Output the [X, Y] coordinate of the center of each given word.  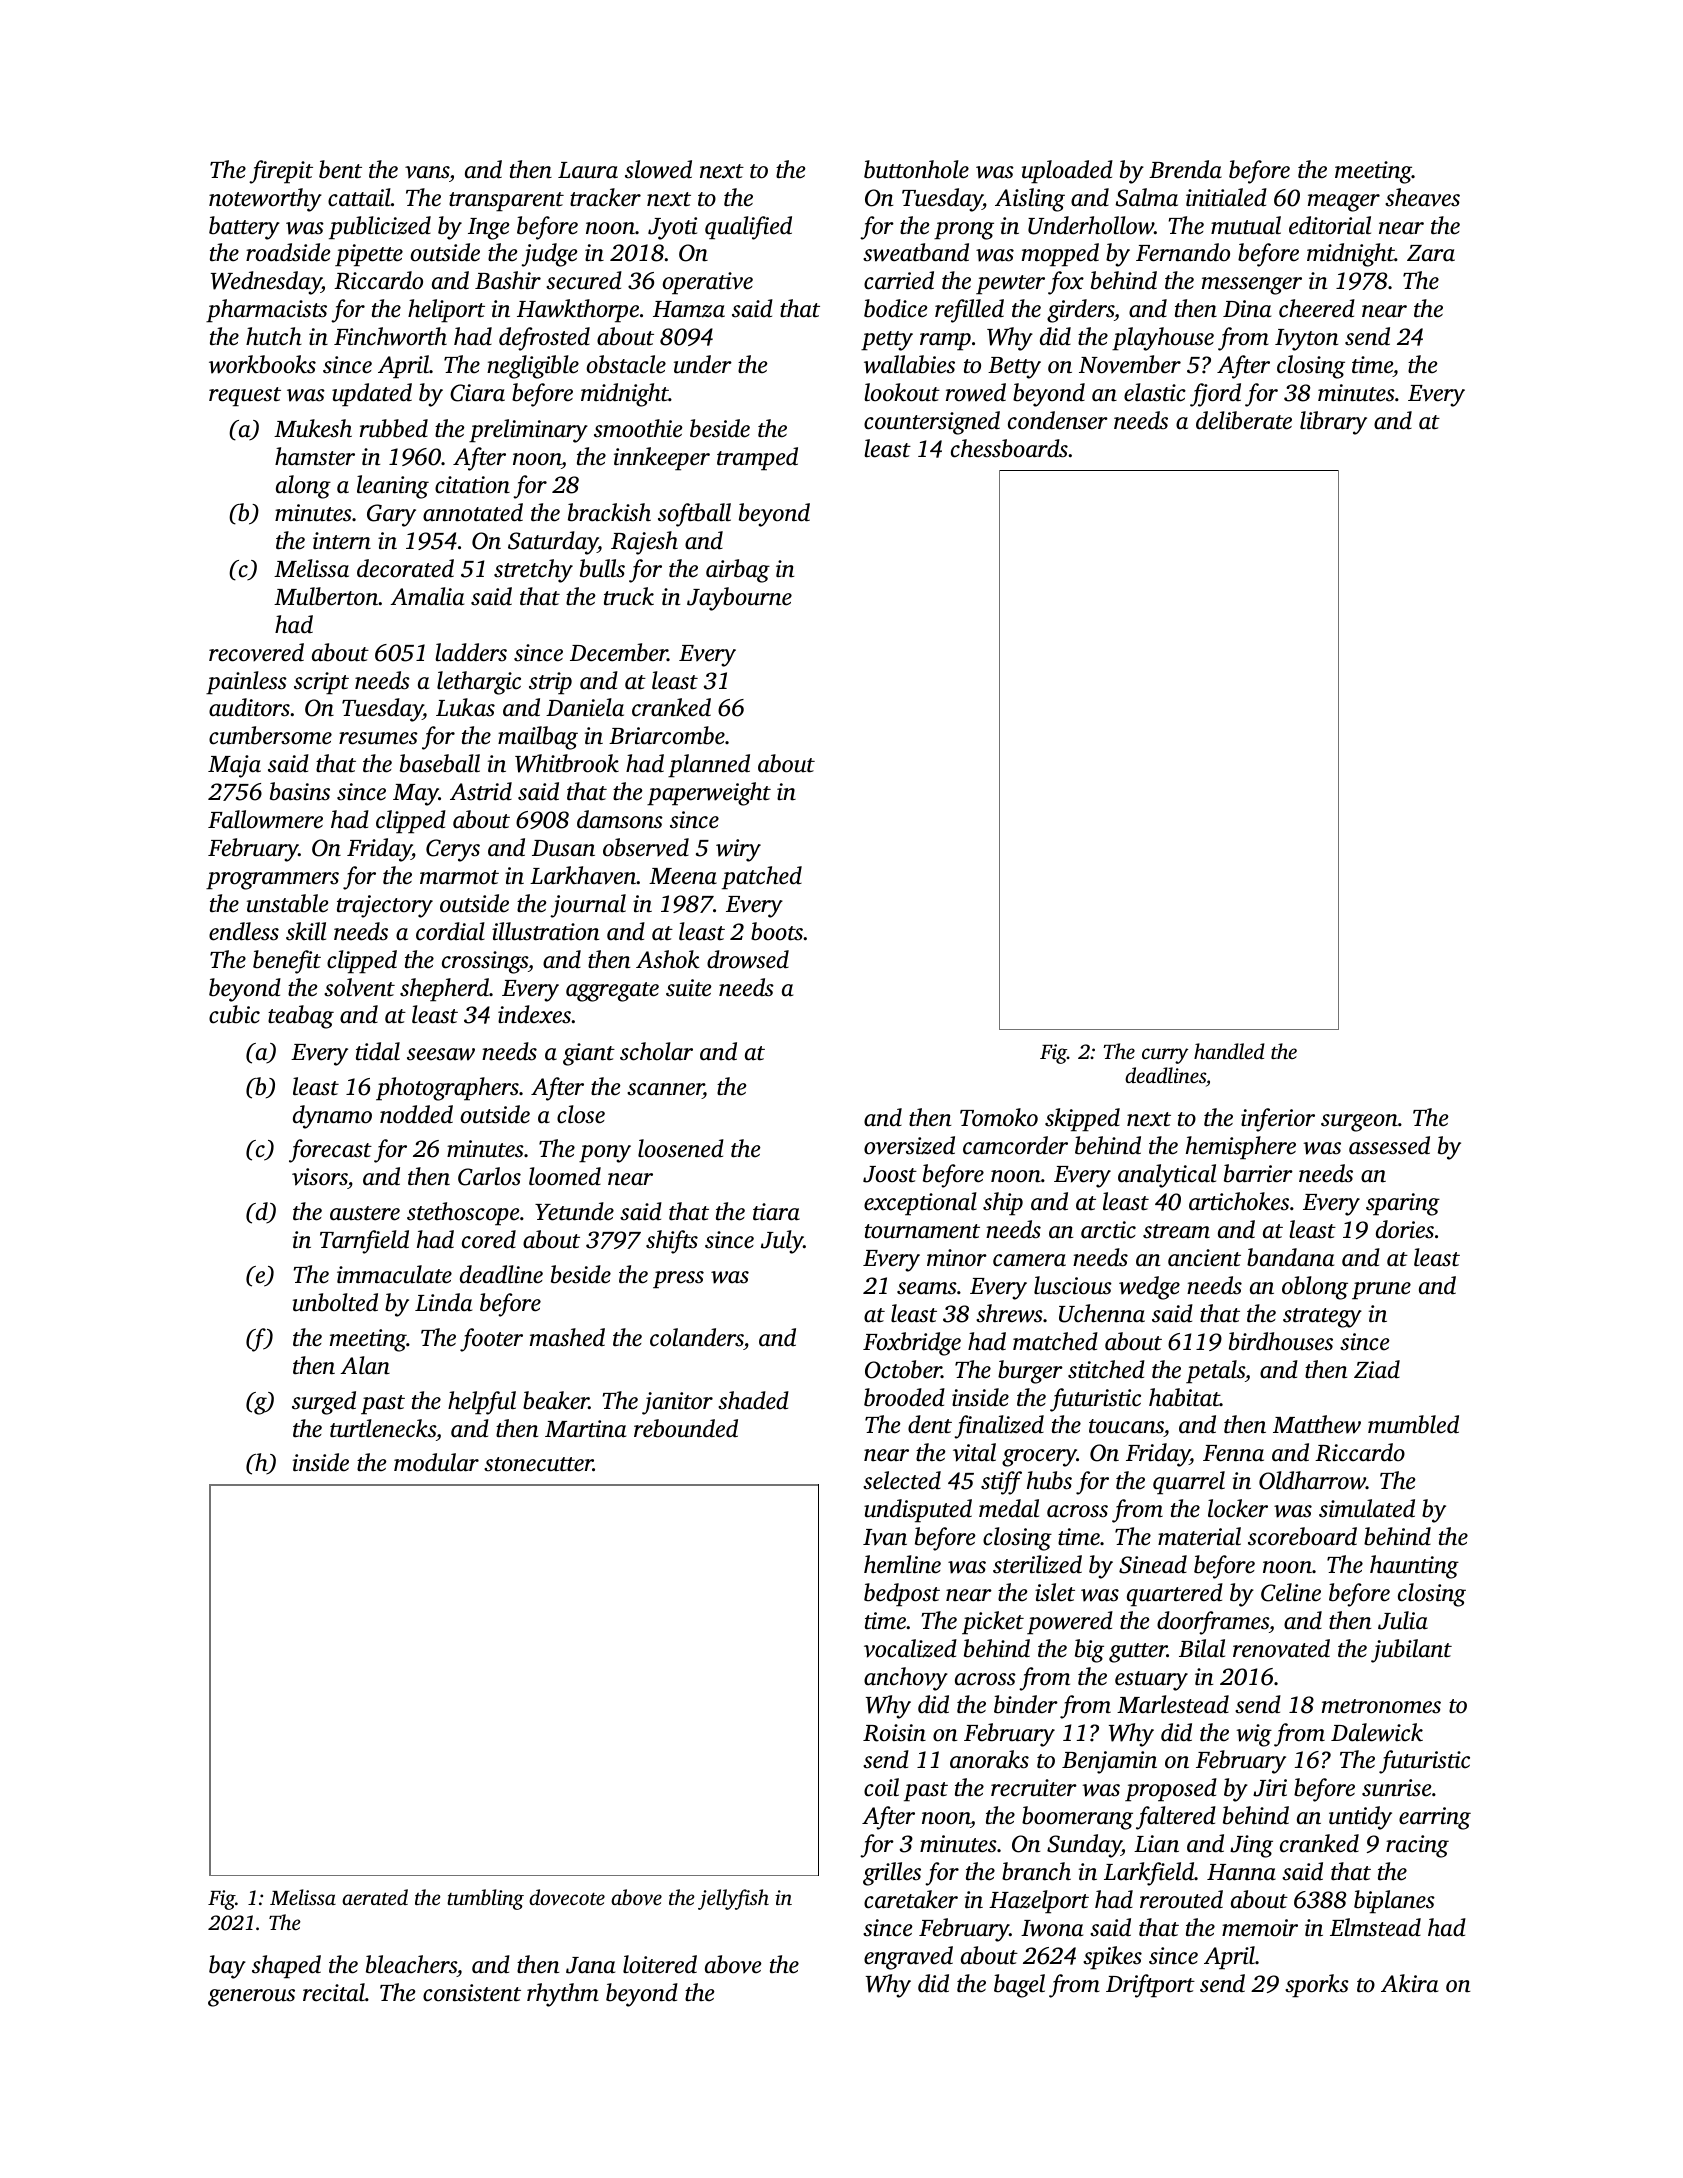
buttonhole [916, 169]
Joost [890, 1174]
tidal [378, 1051]
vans [427, 172]
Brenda [1185, 169]
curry [1165, 1056]
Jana [590, 1965]
